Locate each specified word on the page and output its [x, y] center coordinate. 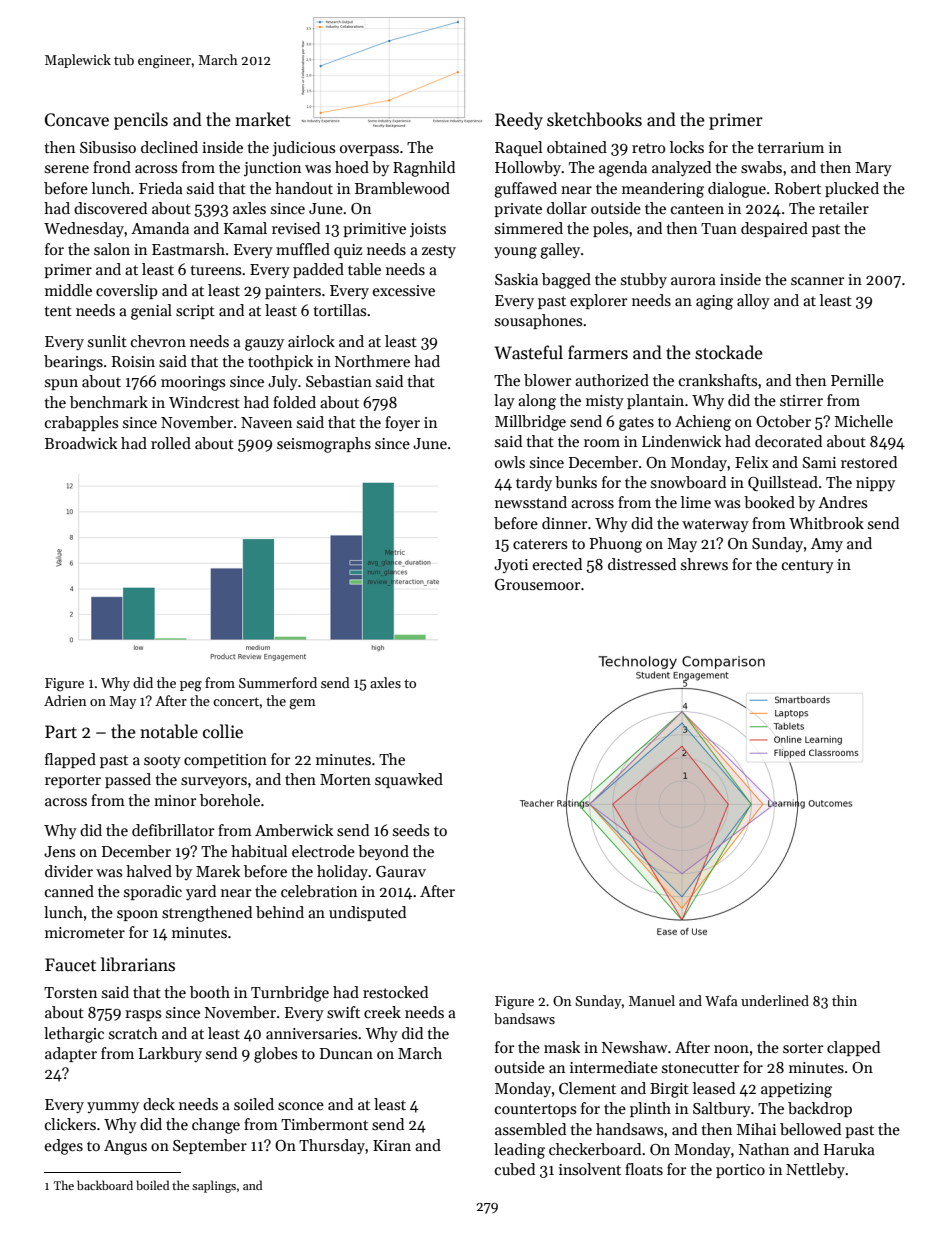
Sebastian [339, 381]
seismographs [324, 445]
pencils [141, 121]
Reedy [519, 121]
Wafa [721, 1000]
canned [69, 891]
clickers [70, 1124]
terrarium [790, 147]
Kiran [392, 1145]
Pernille [857, 380]
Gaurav [401, 872]
